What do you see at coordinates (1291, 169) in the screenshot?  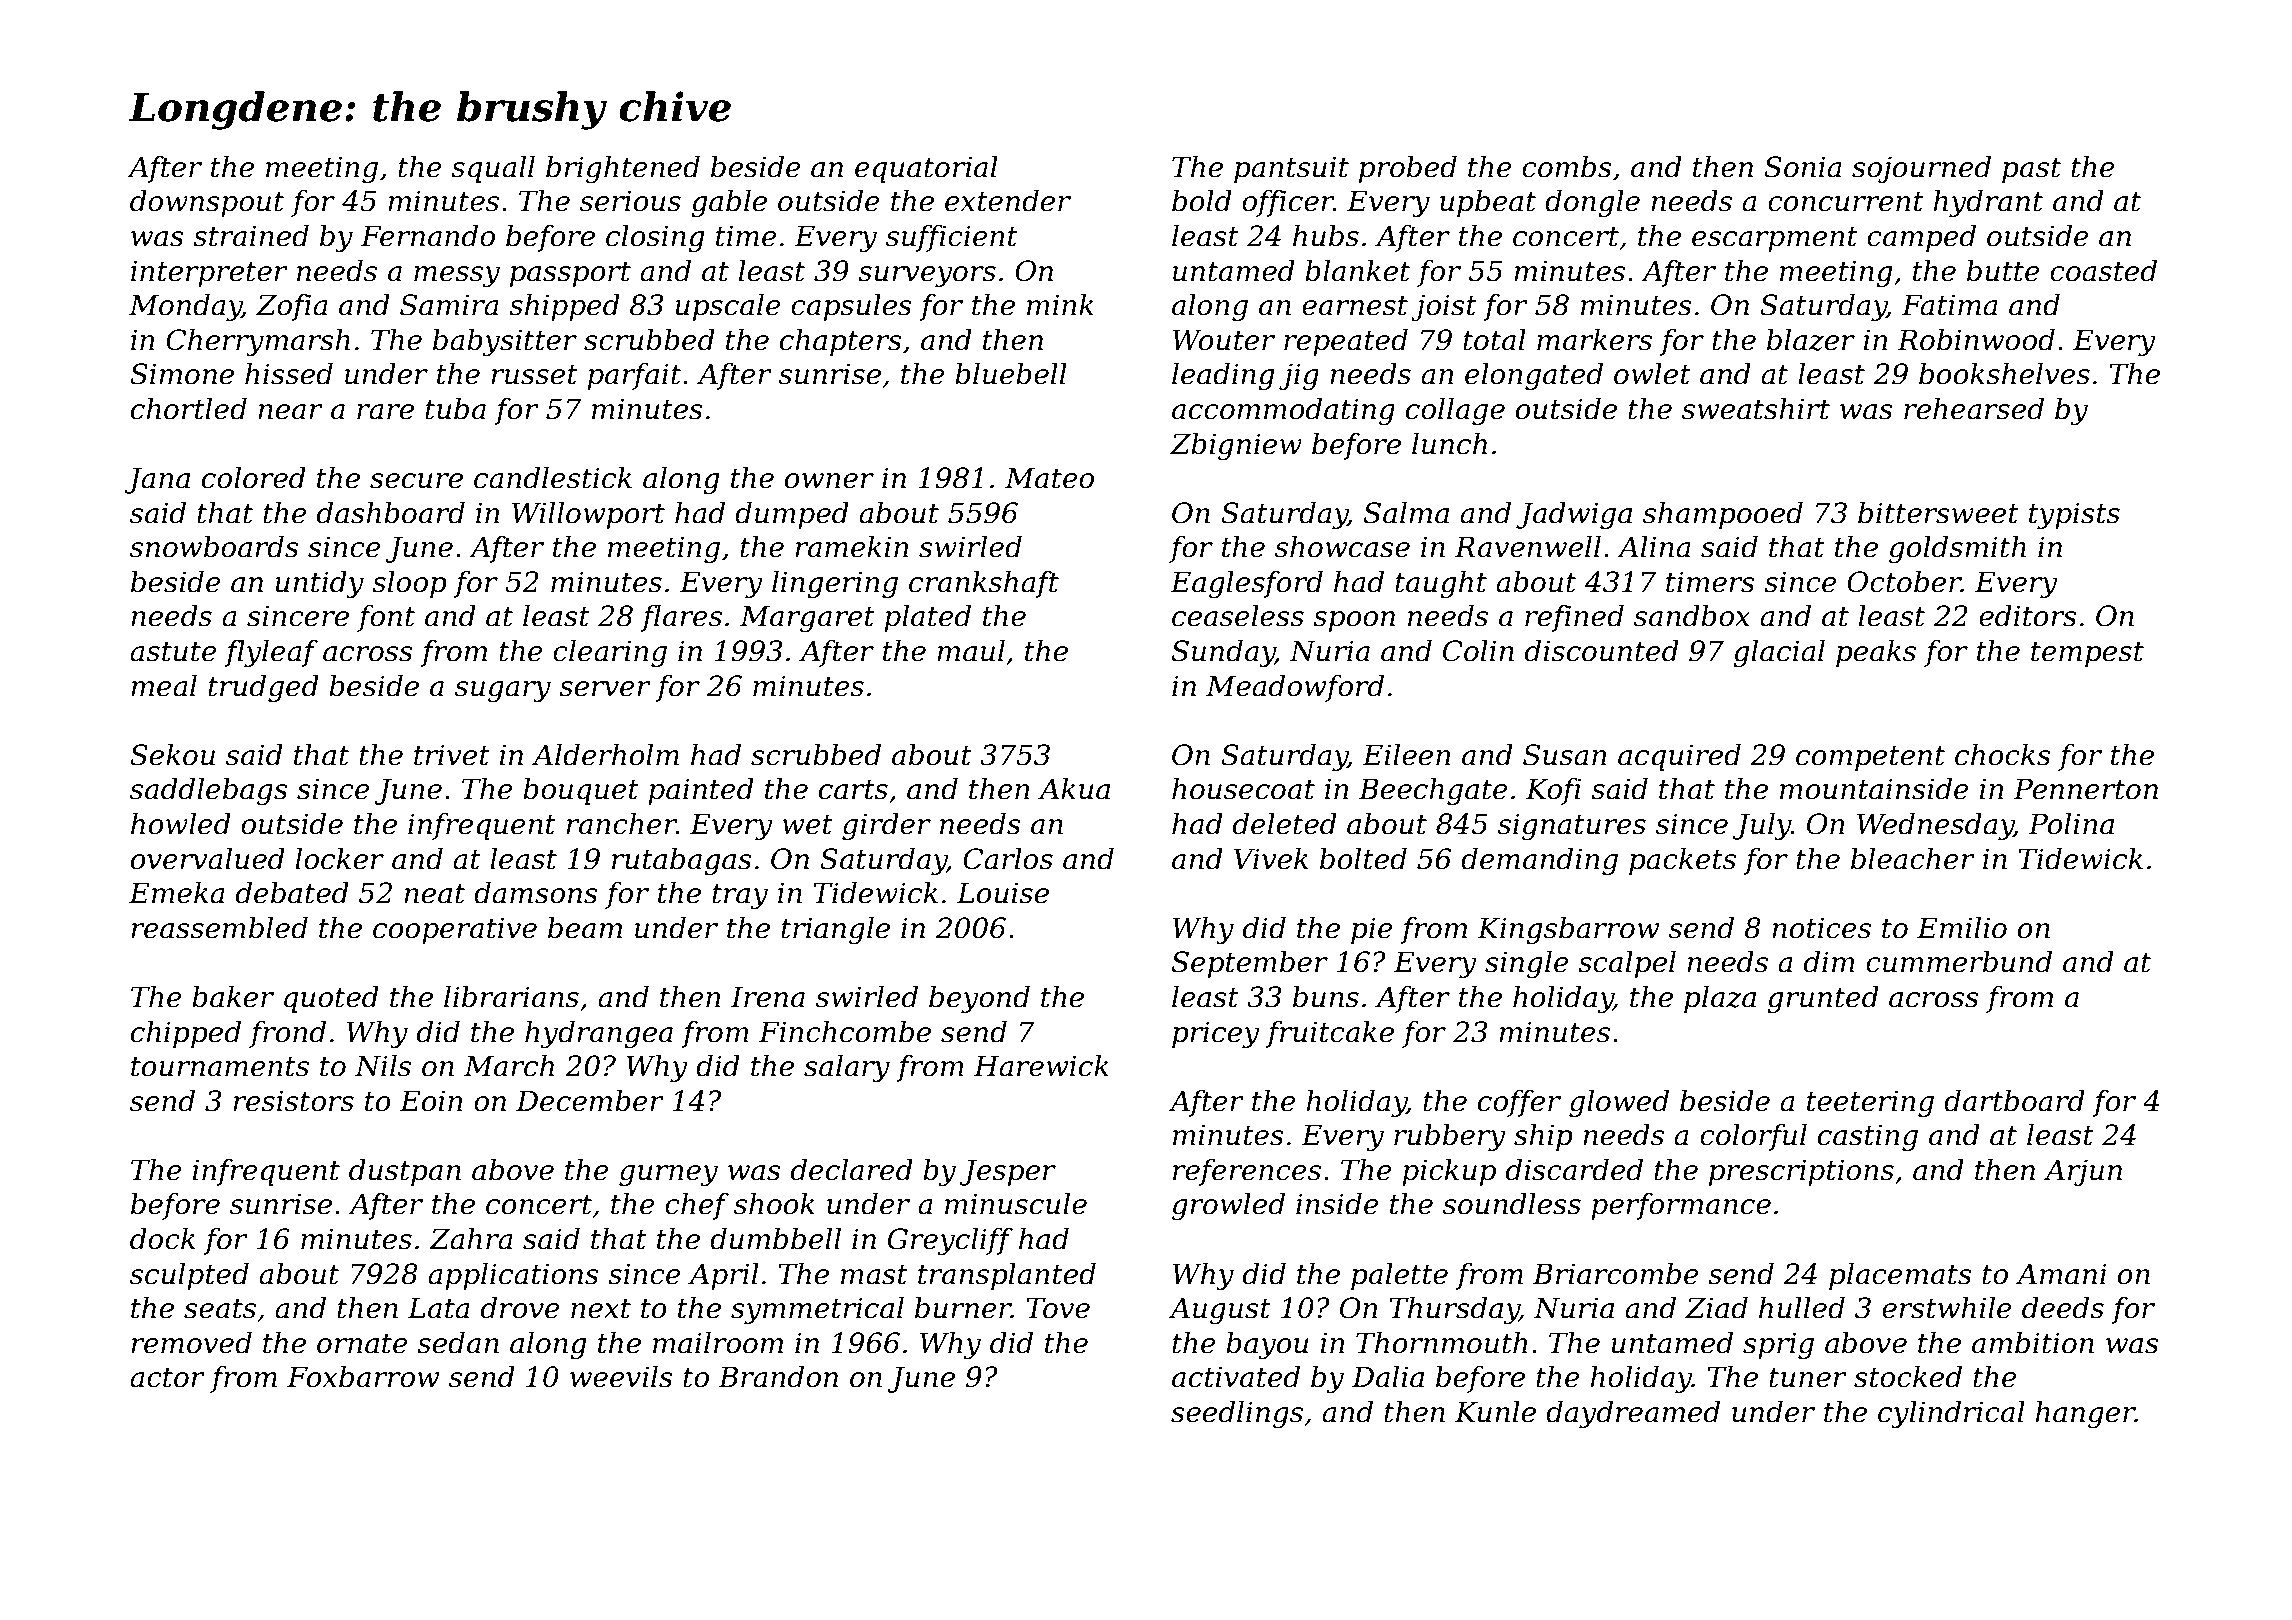 I see `pantsuit` at bounding box center [1291, 169].
